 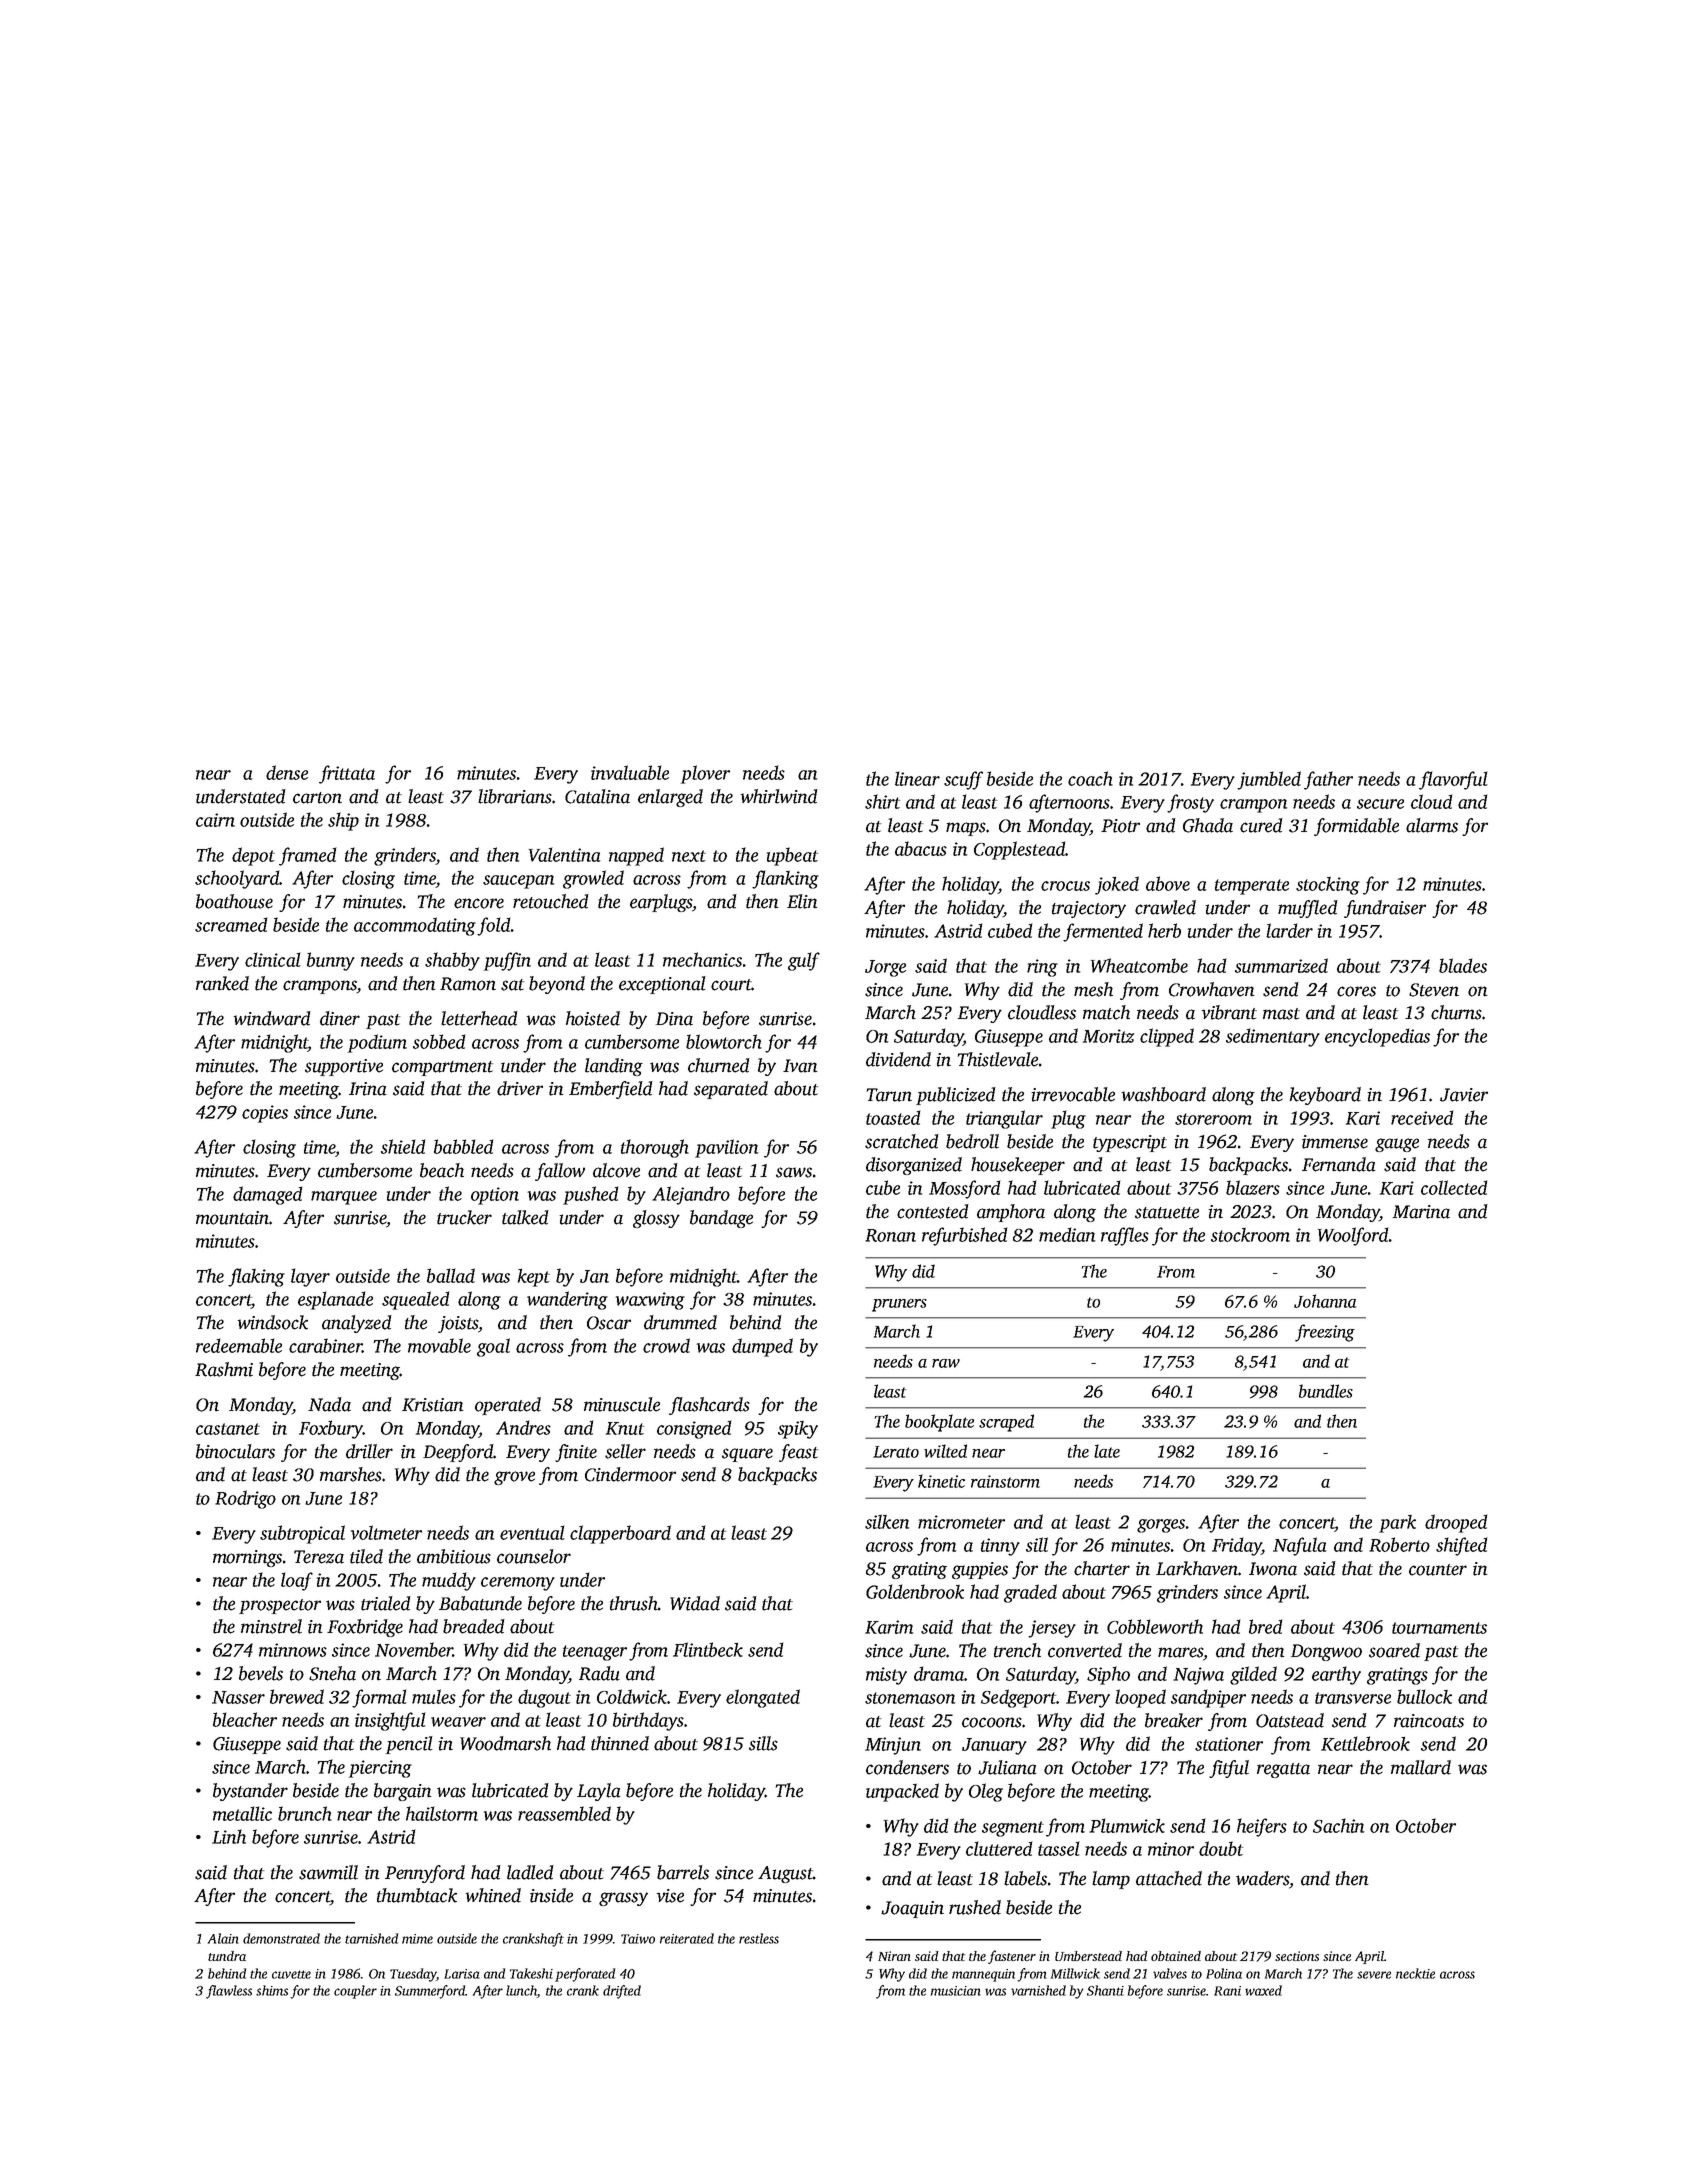 What do you see at coordinates (802, 901) in the screenshot?
I see `Elin` at bounding box center [802, 901].
